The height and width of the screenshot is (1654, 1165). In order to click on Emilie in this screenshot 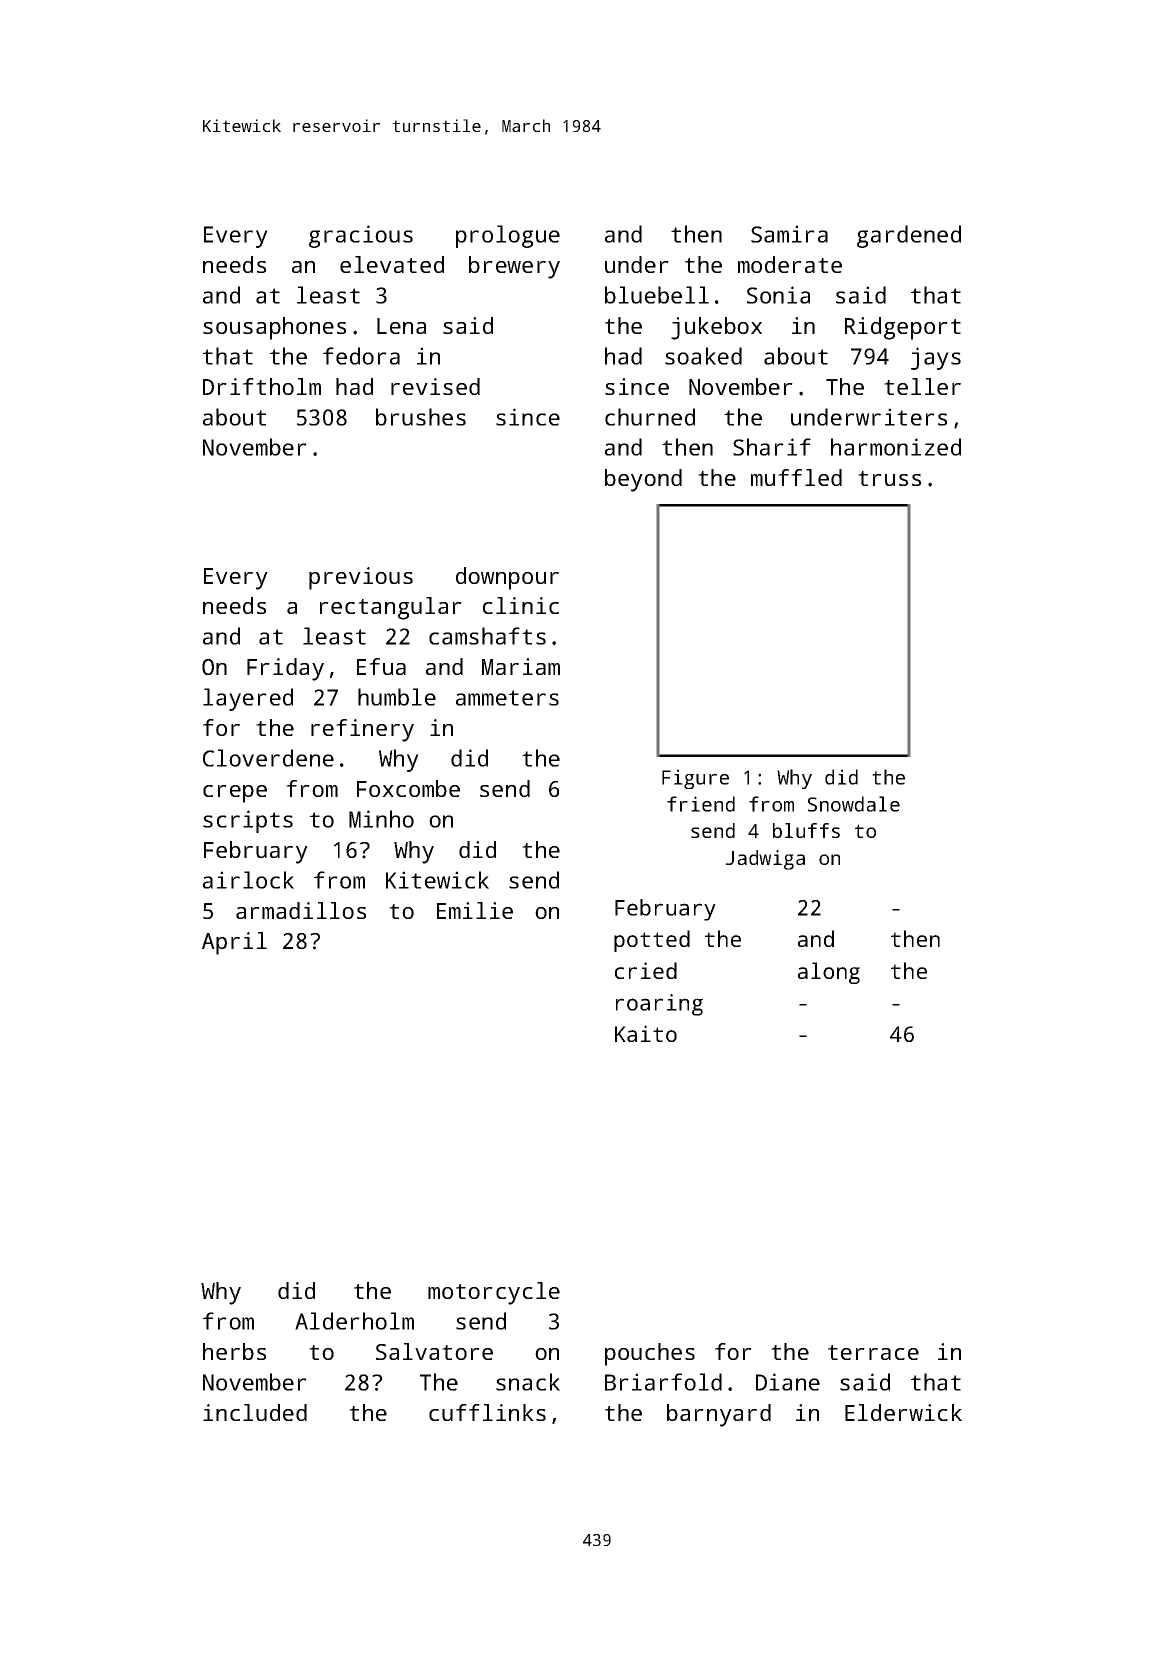, I will do `click(475, 910)`.
